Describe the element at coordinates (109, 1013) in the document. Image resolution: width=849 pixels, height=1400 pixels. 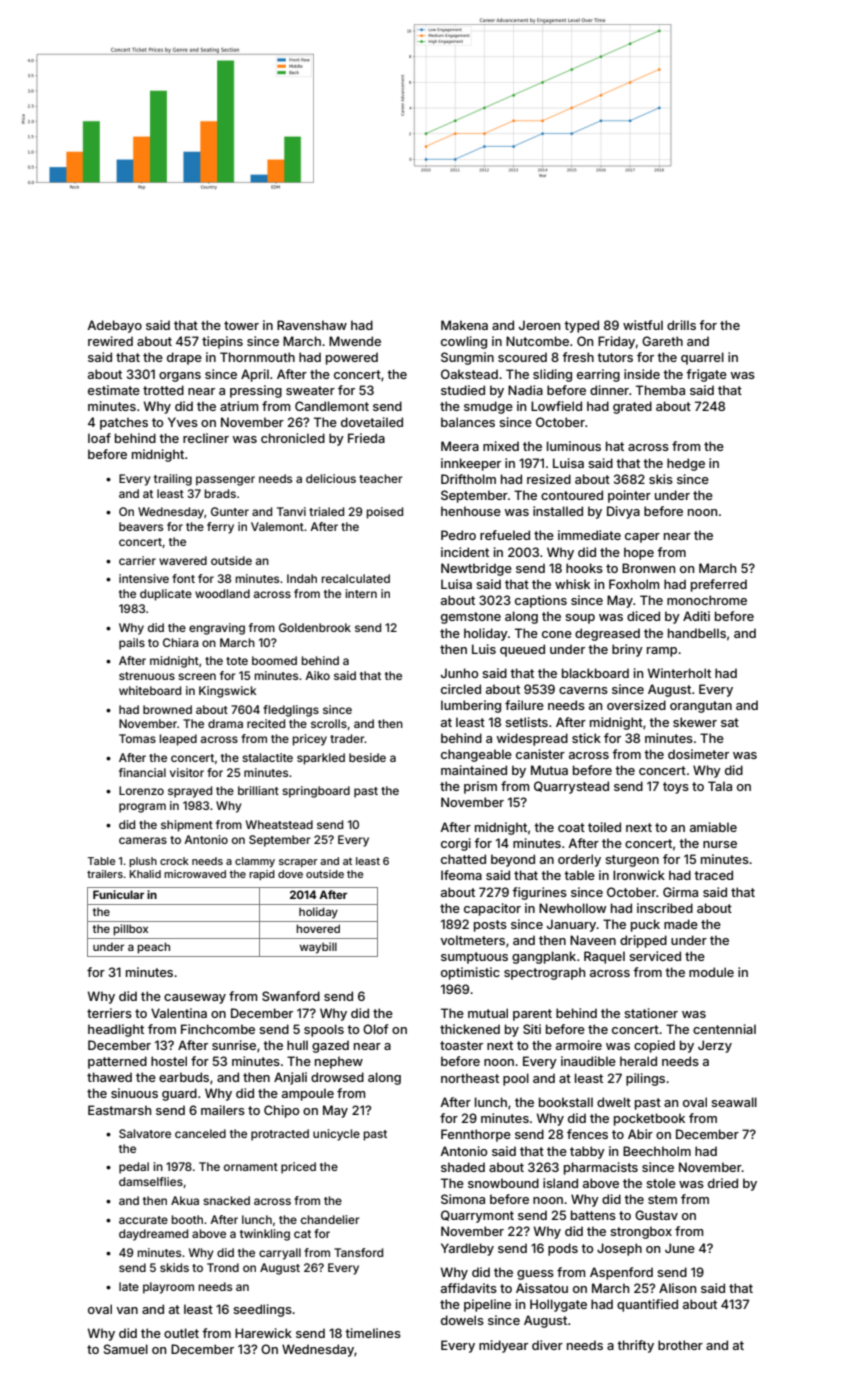
I see `terriers` at that location.
